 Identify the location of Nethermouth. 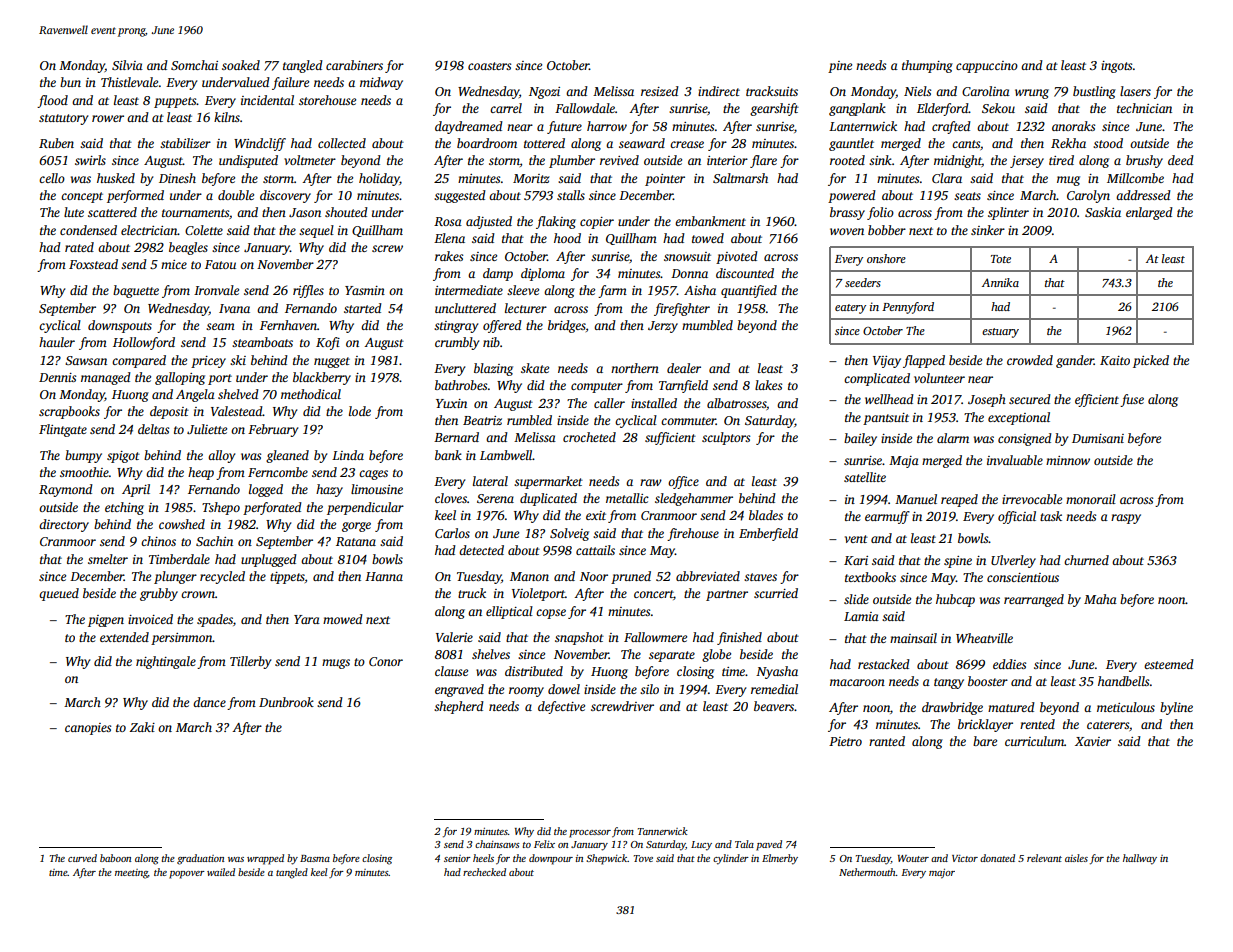
(867, 872).
